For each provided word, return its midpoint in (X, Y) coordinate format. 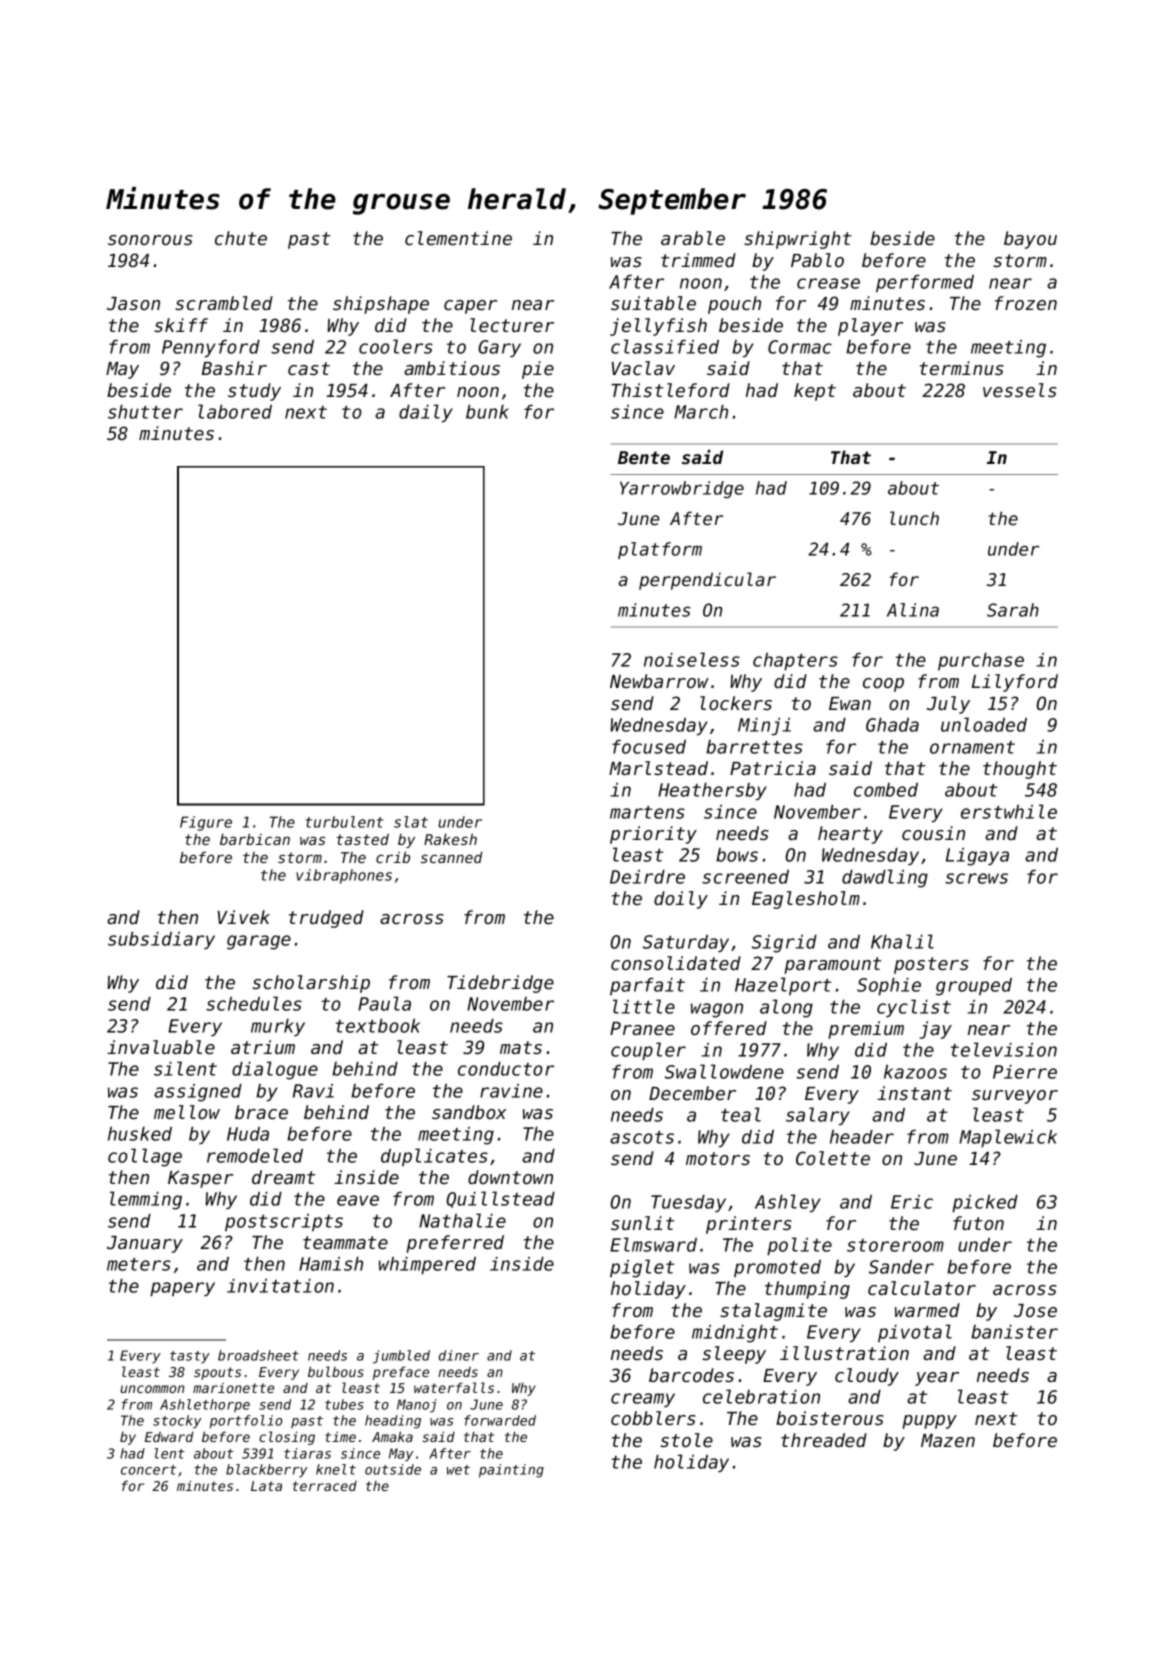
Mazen (948, 1440)
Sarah (1013, 610)
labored (235, 411)
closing (287, 1438)
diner (459, 1355)
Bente (644, 457)
